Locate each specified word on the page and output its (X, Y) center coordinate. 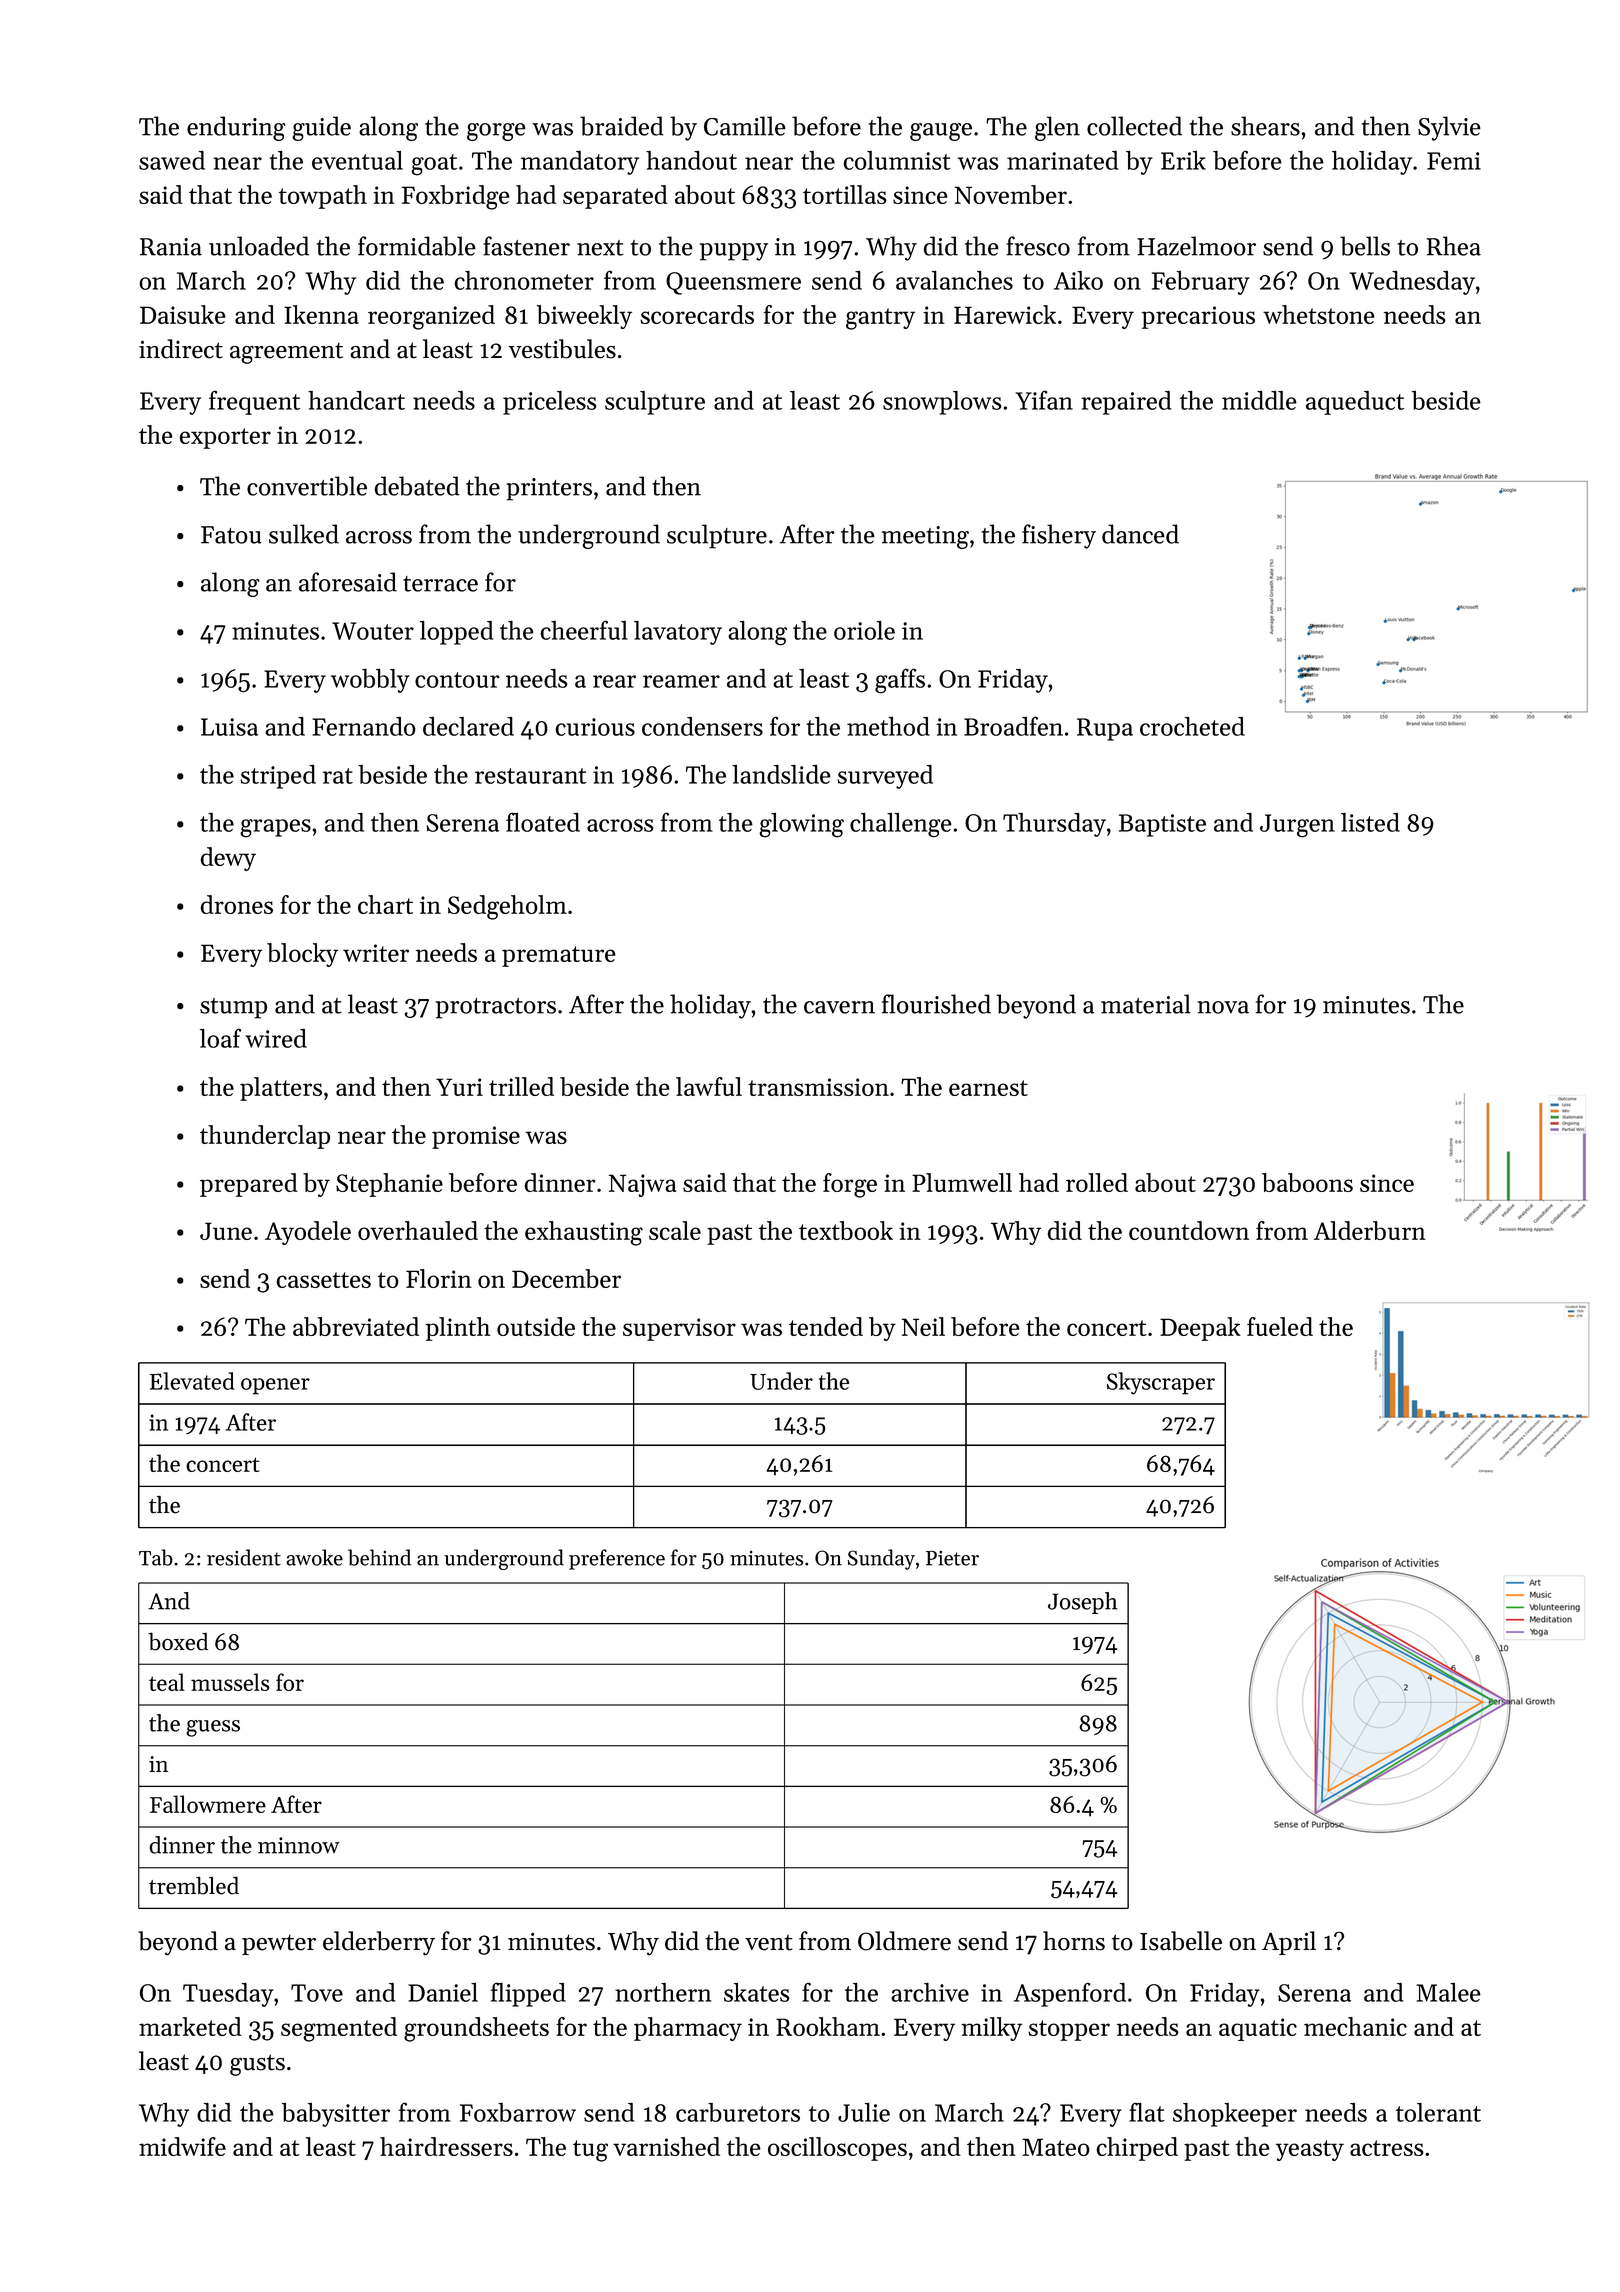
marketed (190, 2026)
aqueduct (1355, 402)
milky (991, 2029)
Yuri (459, 1087)
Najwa (642, 1185)
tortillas (845, 194)
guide (321, 128)
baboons (1307, 1182)
